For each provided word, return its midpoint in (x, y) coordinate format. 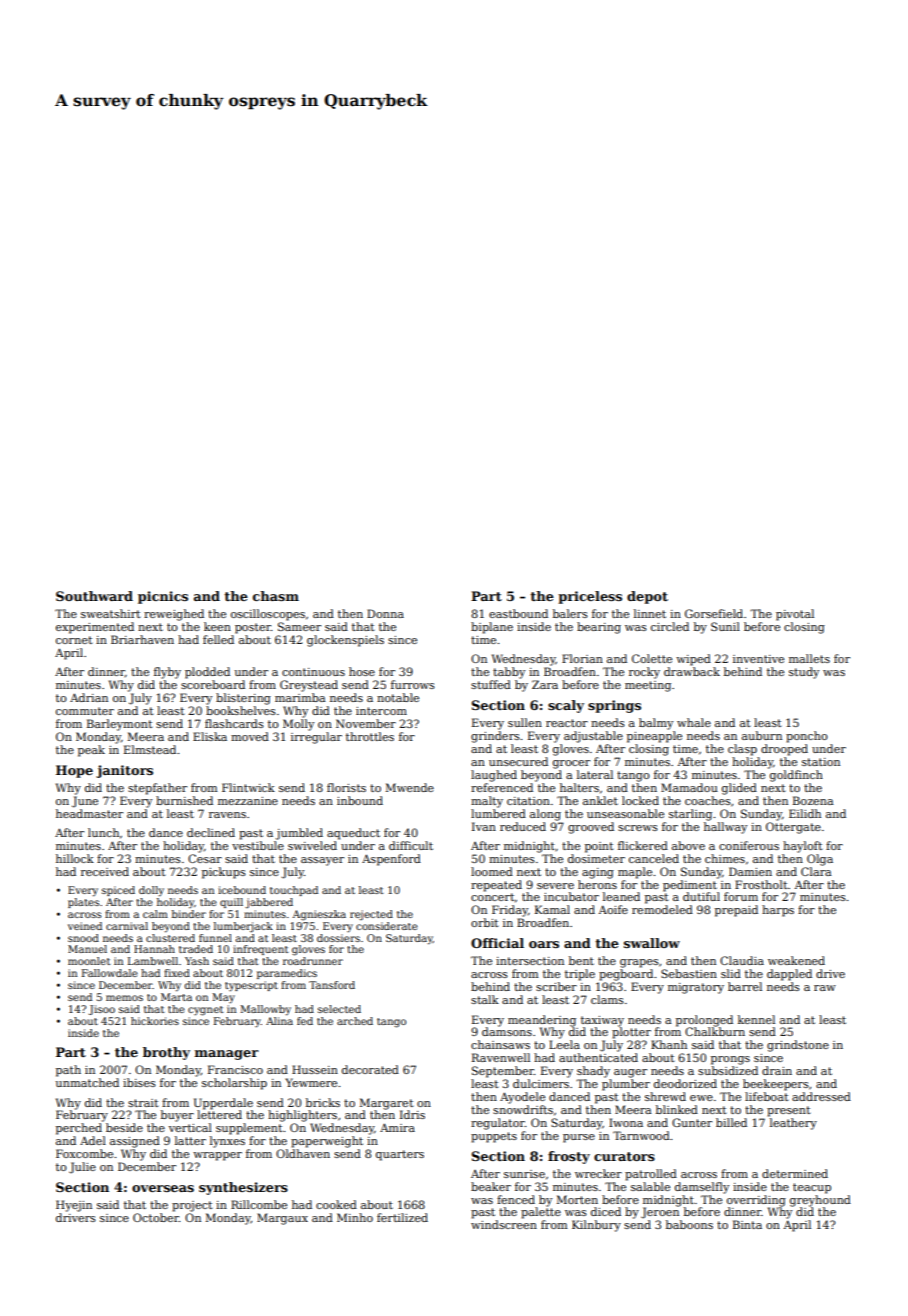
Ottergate (793, 828)
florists (346, 787)
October (156, 1217)
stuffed (491, 684)
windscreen (504, 1224)
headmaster (89, 813)
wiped (693, 660)
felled (218, 639)
